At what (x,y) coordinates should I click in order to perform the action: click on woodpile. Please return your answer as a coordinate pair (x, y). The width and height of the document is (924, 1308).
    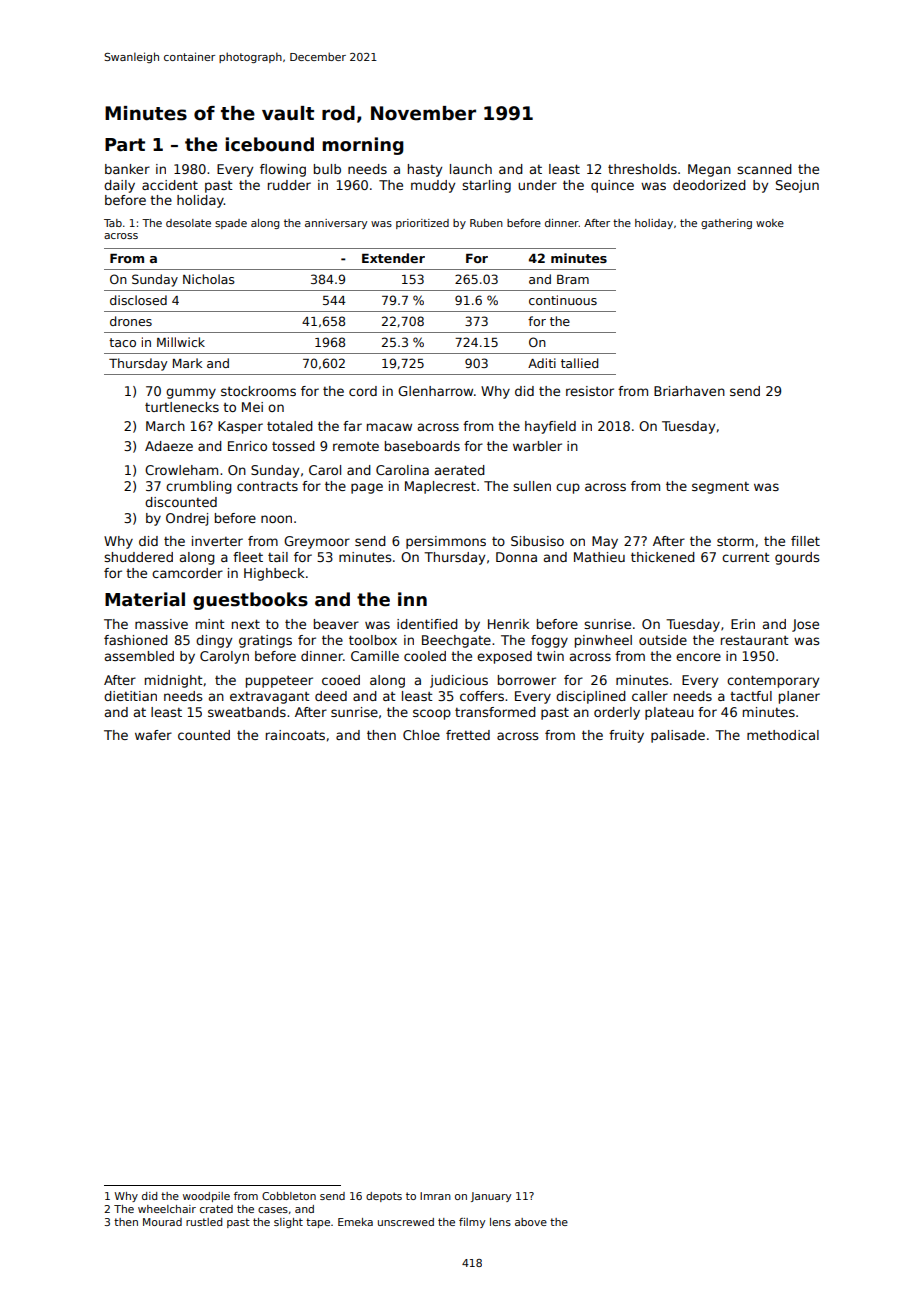
    Looking at the image, I should click on (206, 1197).
